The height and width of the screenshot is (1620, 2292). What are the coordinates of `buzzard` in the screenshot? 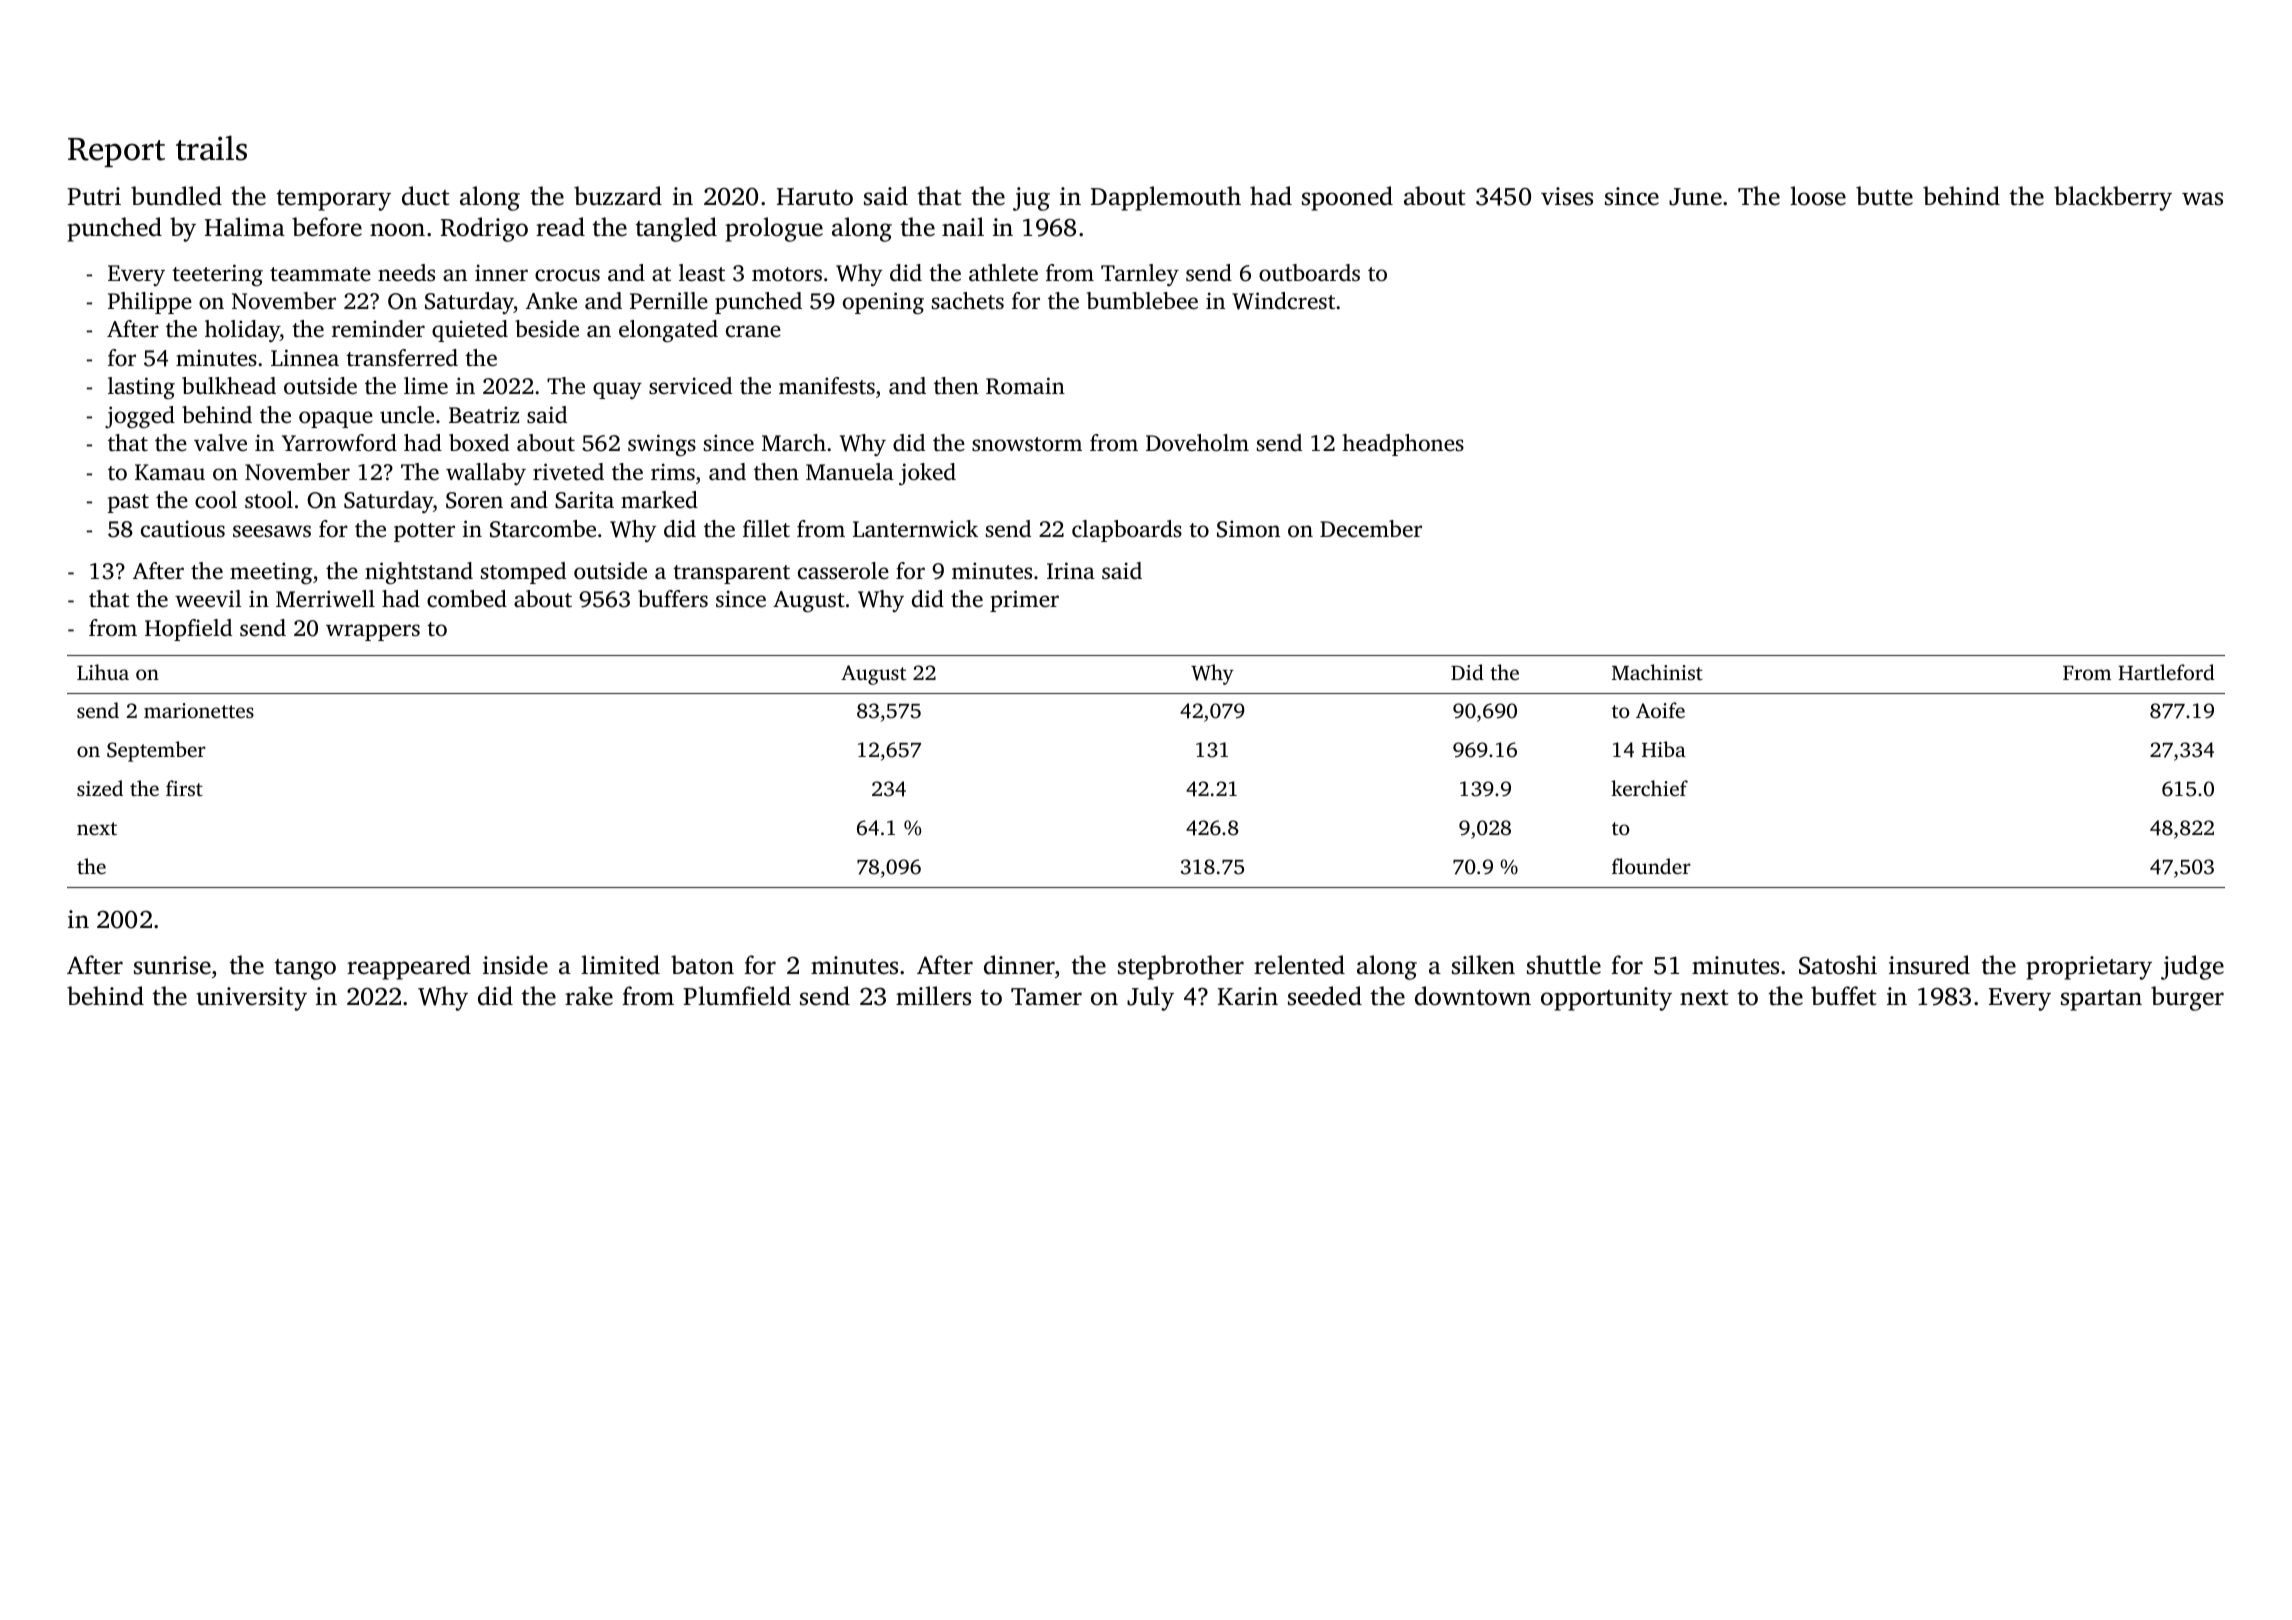 It's located at (618, 196).
